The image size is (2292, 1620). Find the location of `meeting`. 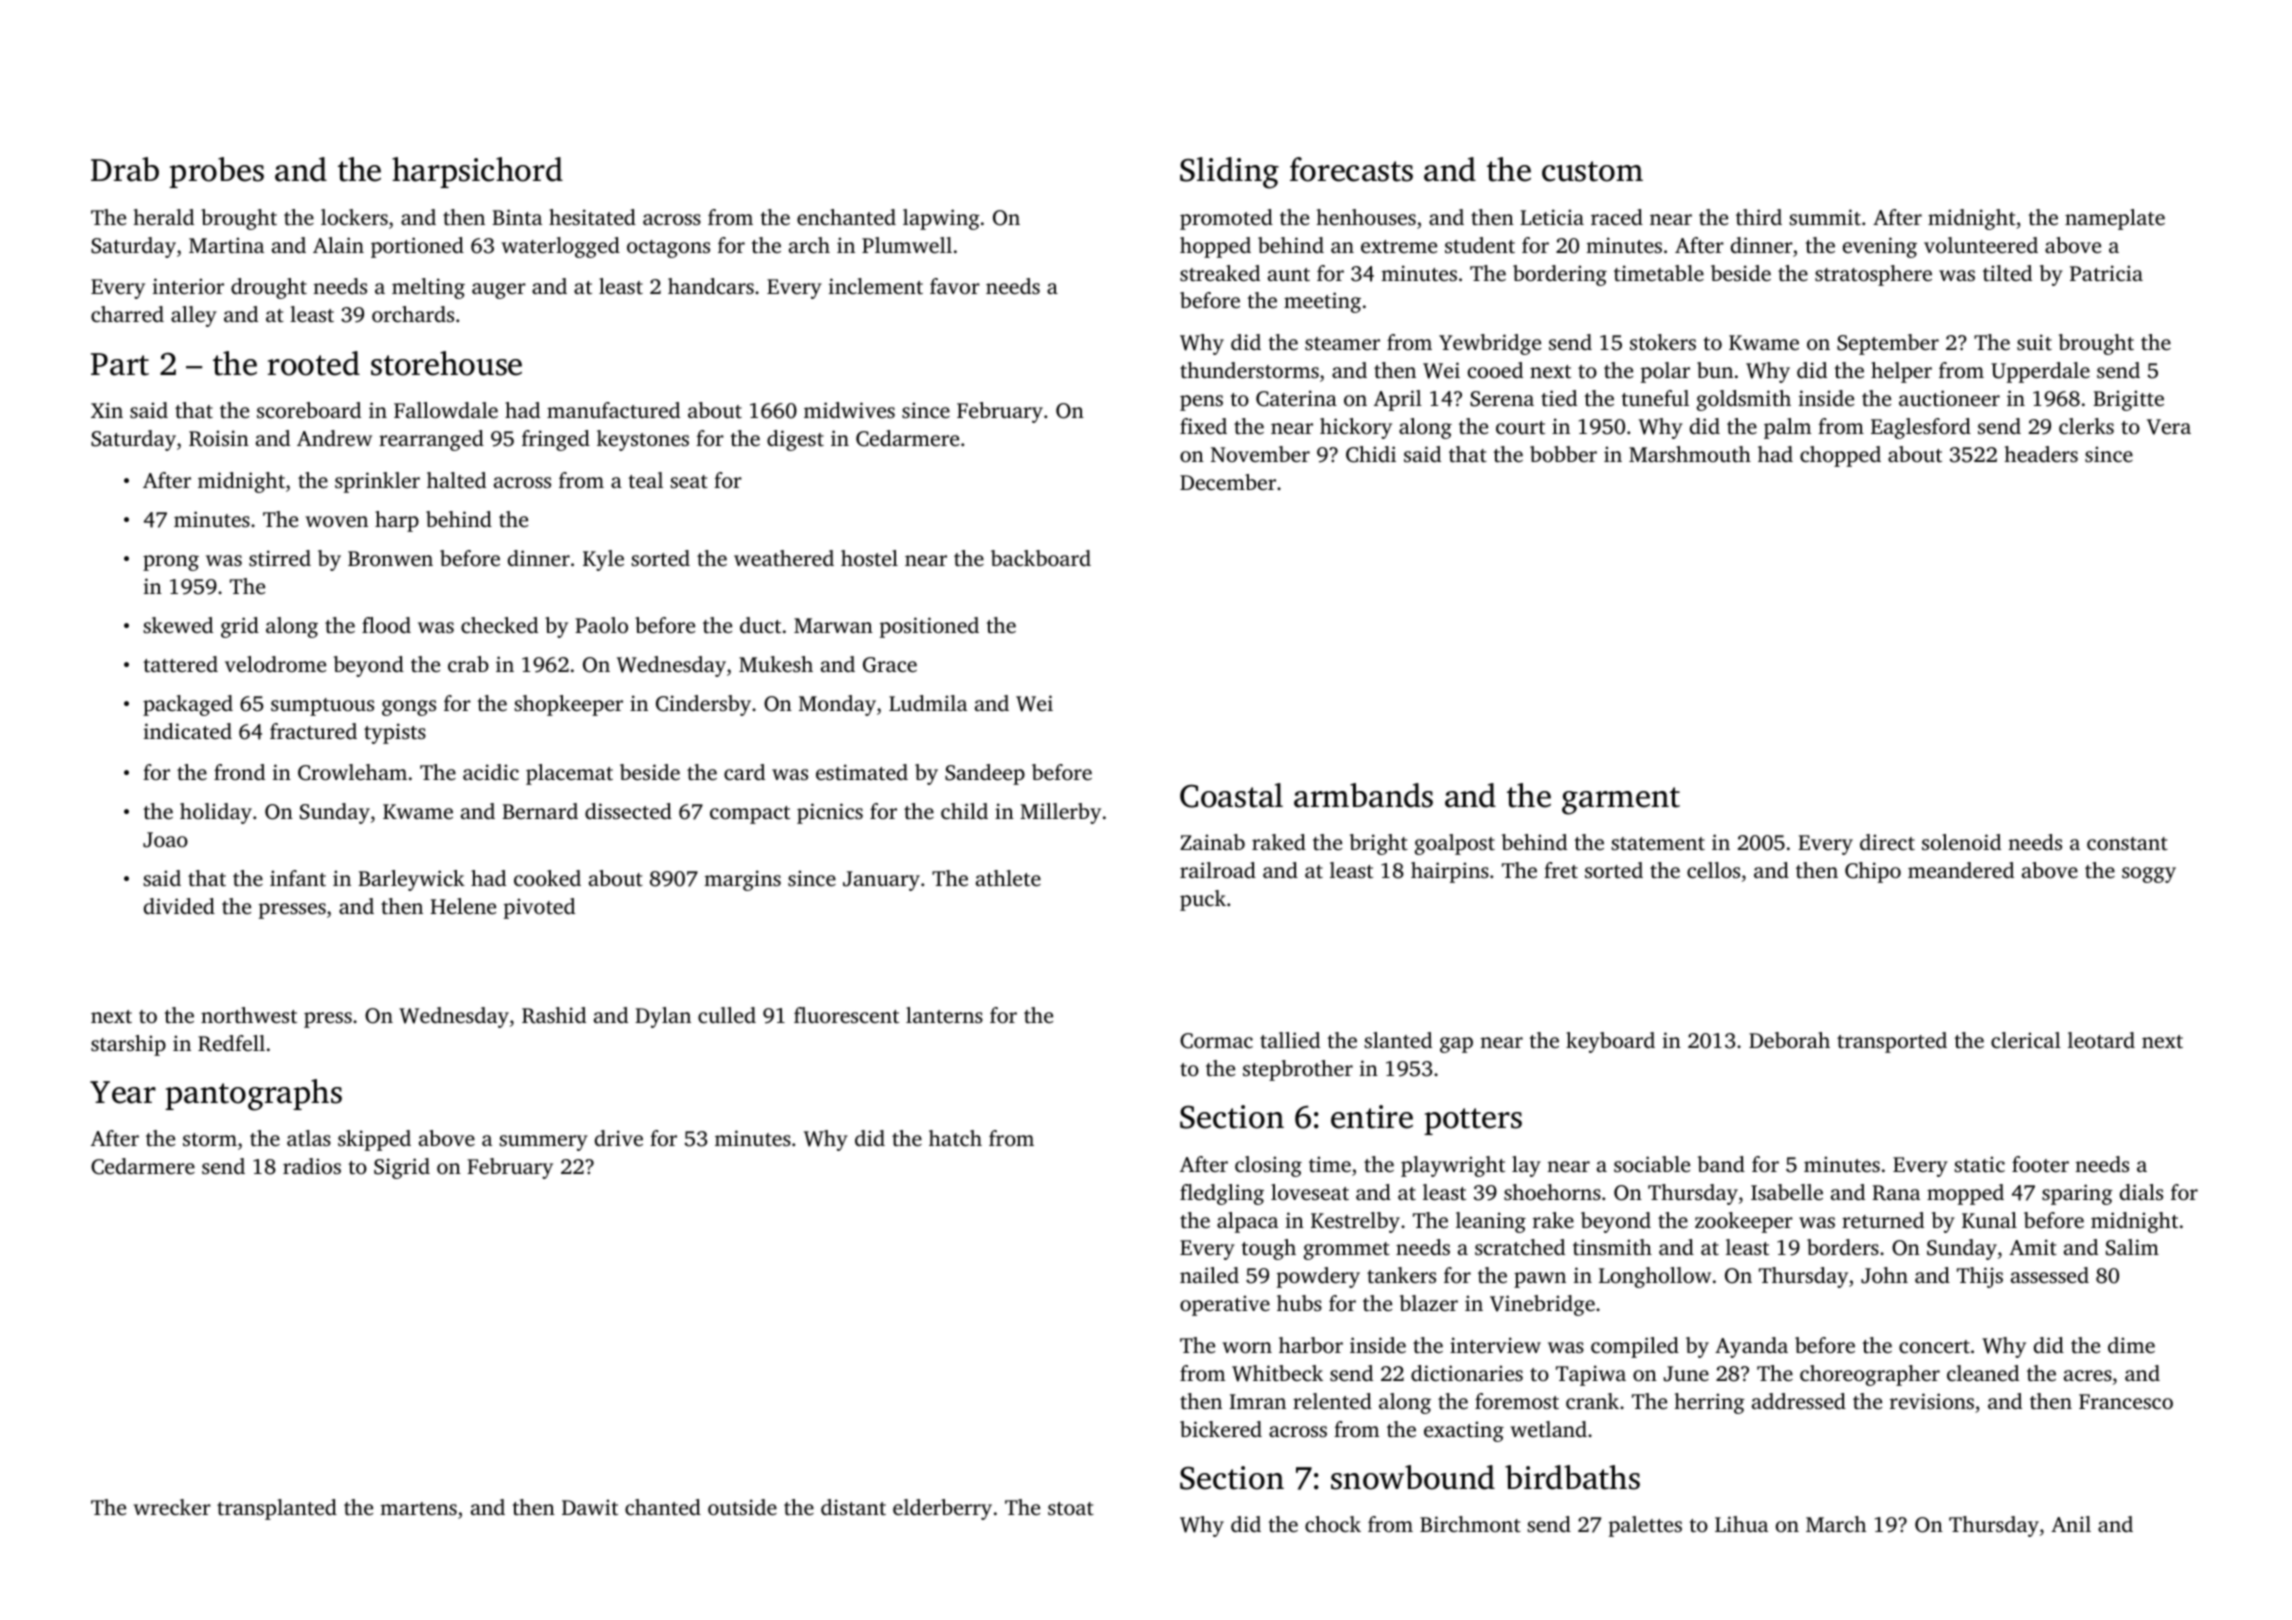

meeting is located at coordinates (1322, 302).
